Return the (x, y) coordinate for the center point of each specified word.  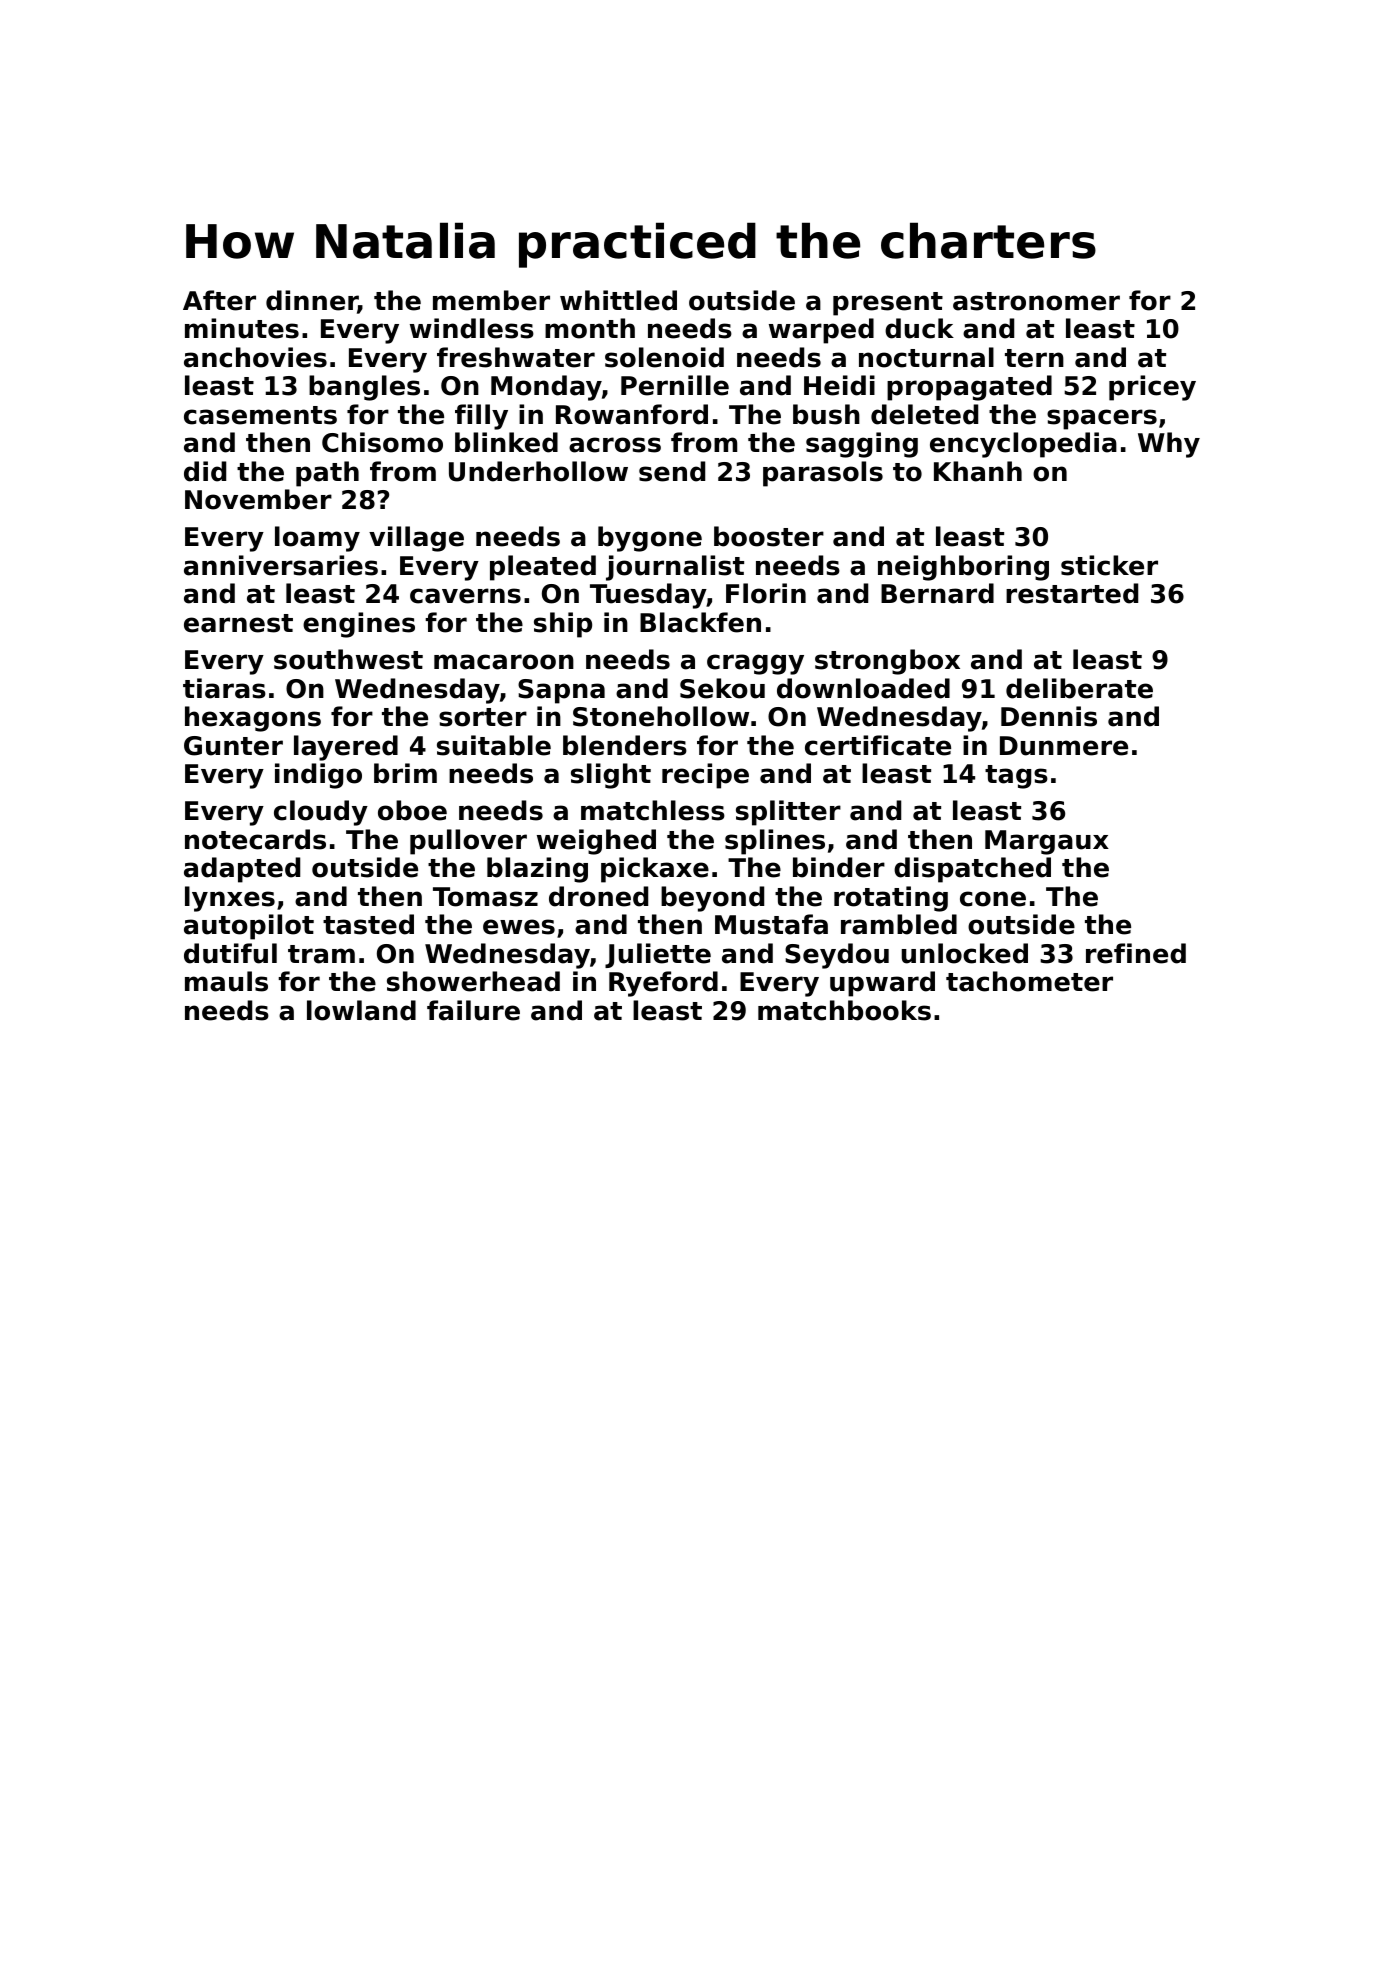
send (672, 471)
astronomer (1036, 301)
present (888, 304)
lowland (361, 1010)
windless (472, 328)
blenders (625, 745)
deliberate (1079, 688)
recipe (705, 776)
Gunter (233, 746)
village (416, 539)
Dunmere (1064, 746)
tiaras (224, 688)
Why (1169, 445)
